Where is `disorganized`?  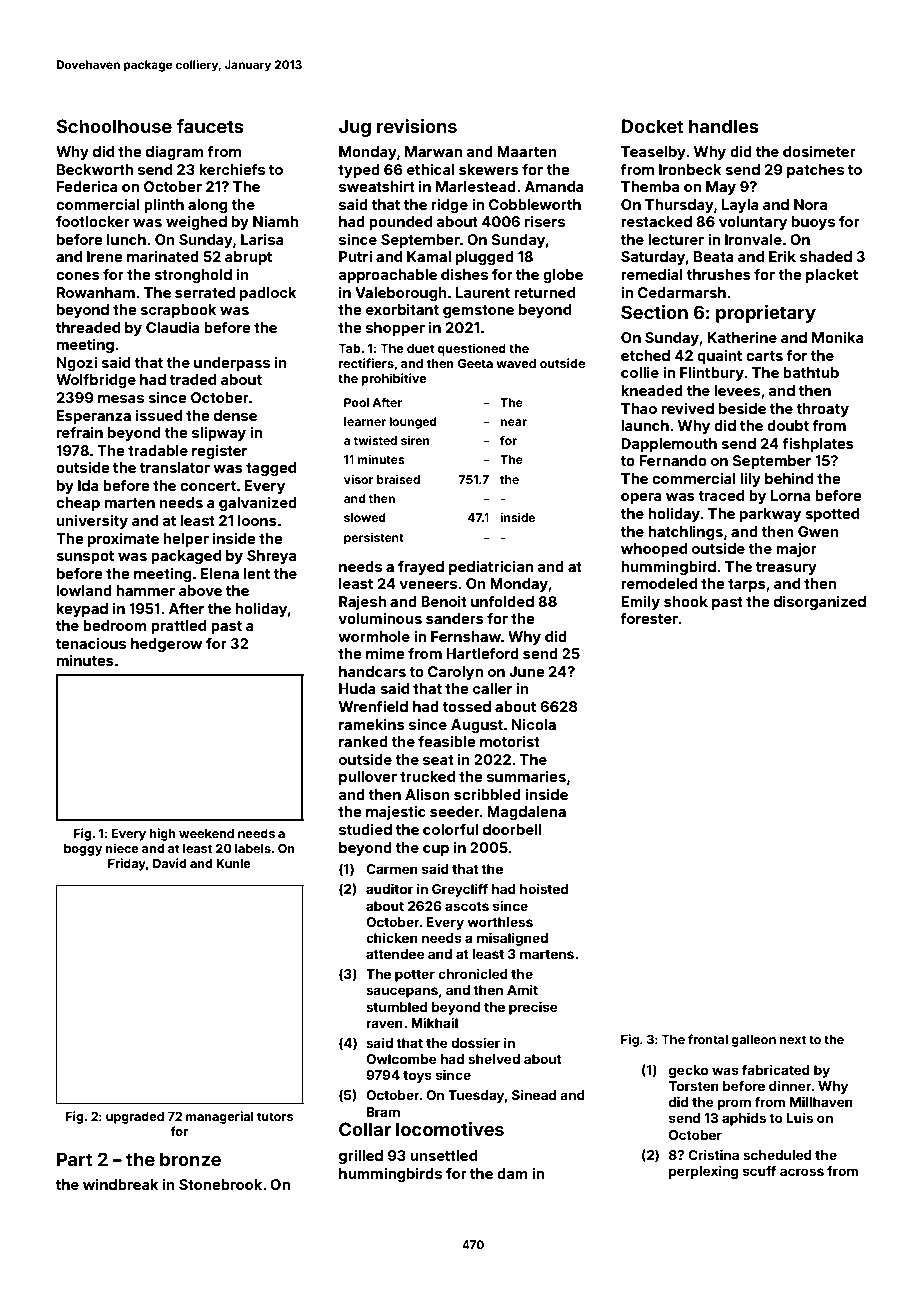
disorganized is located at coordinates (820, 602).
